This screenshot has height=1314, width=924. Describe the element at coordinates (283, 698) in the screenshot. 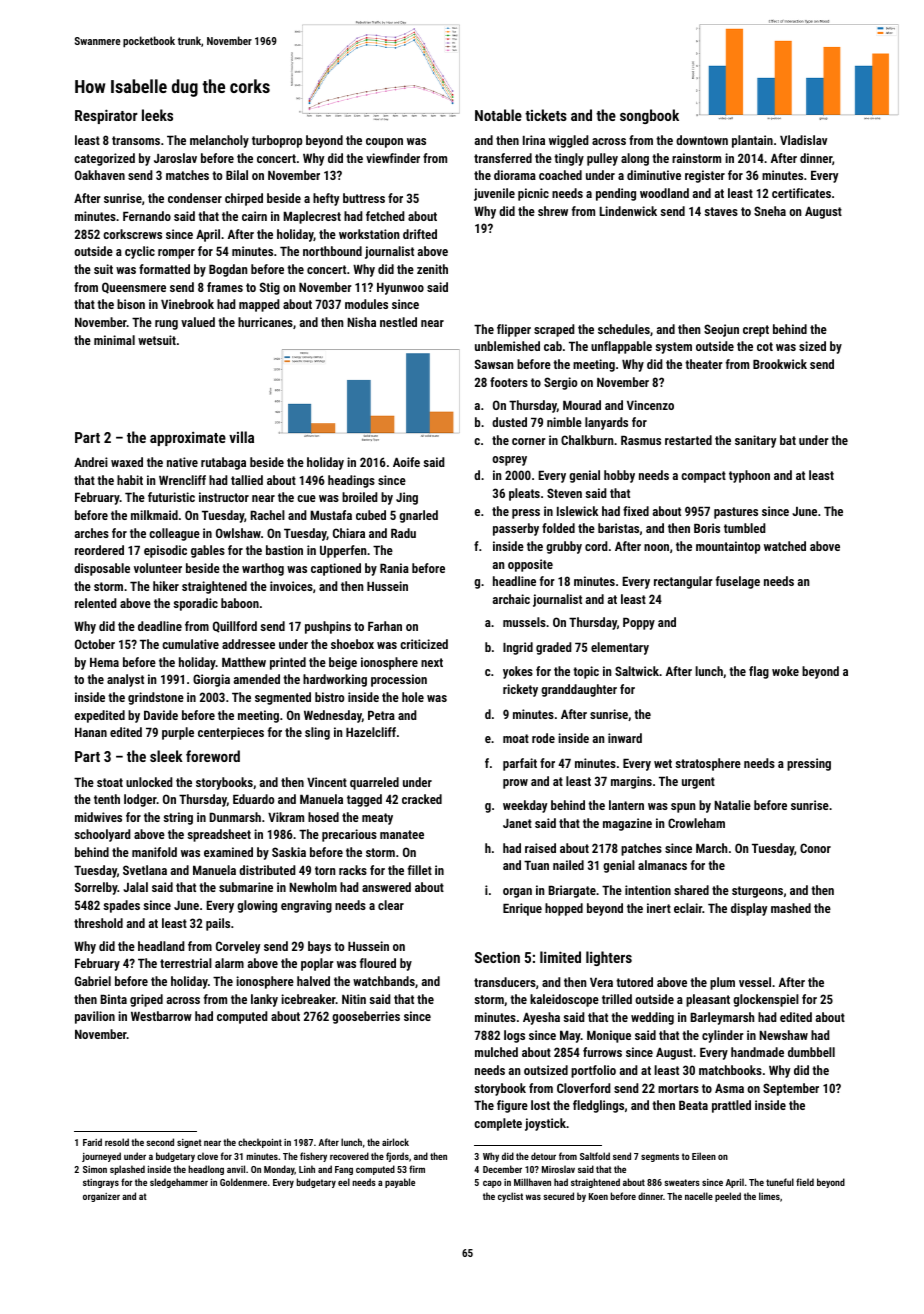

I see `segmented` at that location.
